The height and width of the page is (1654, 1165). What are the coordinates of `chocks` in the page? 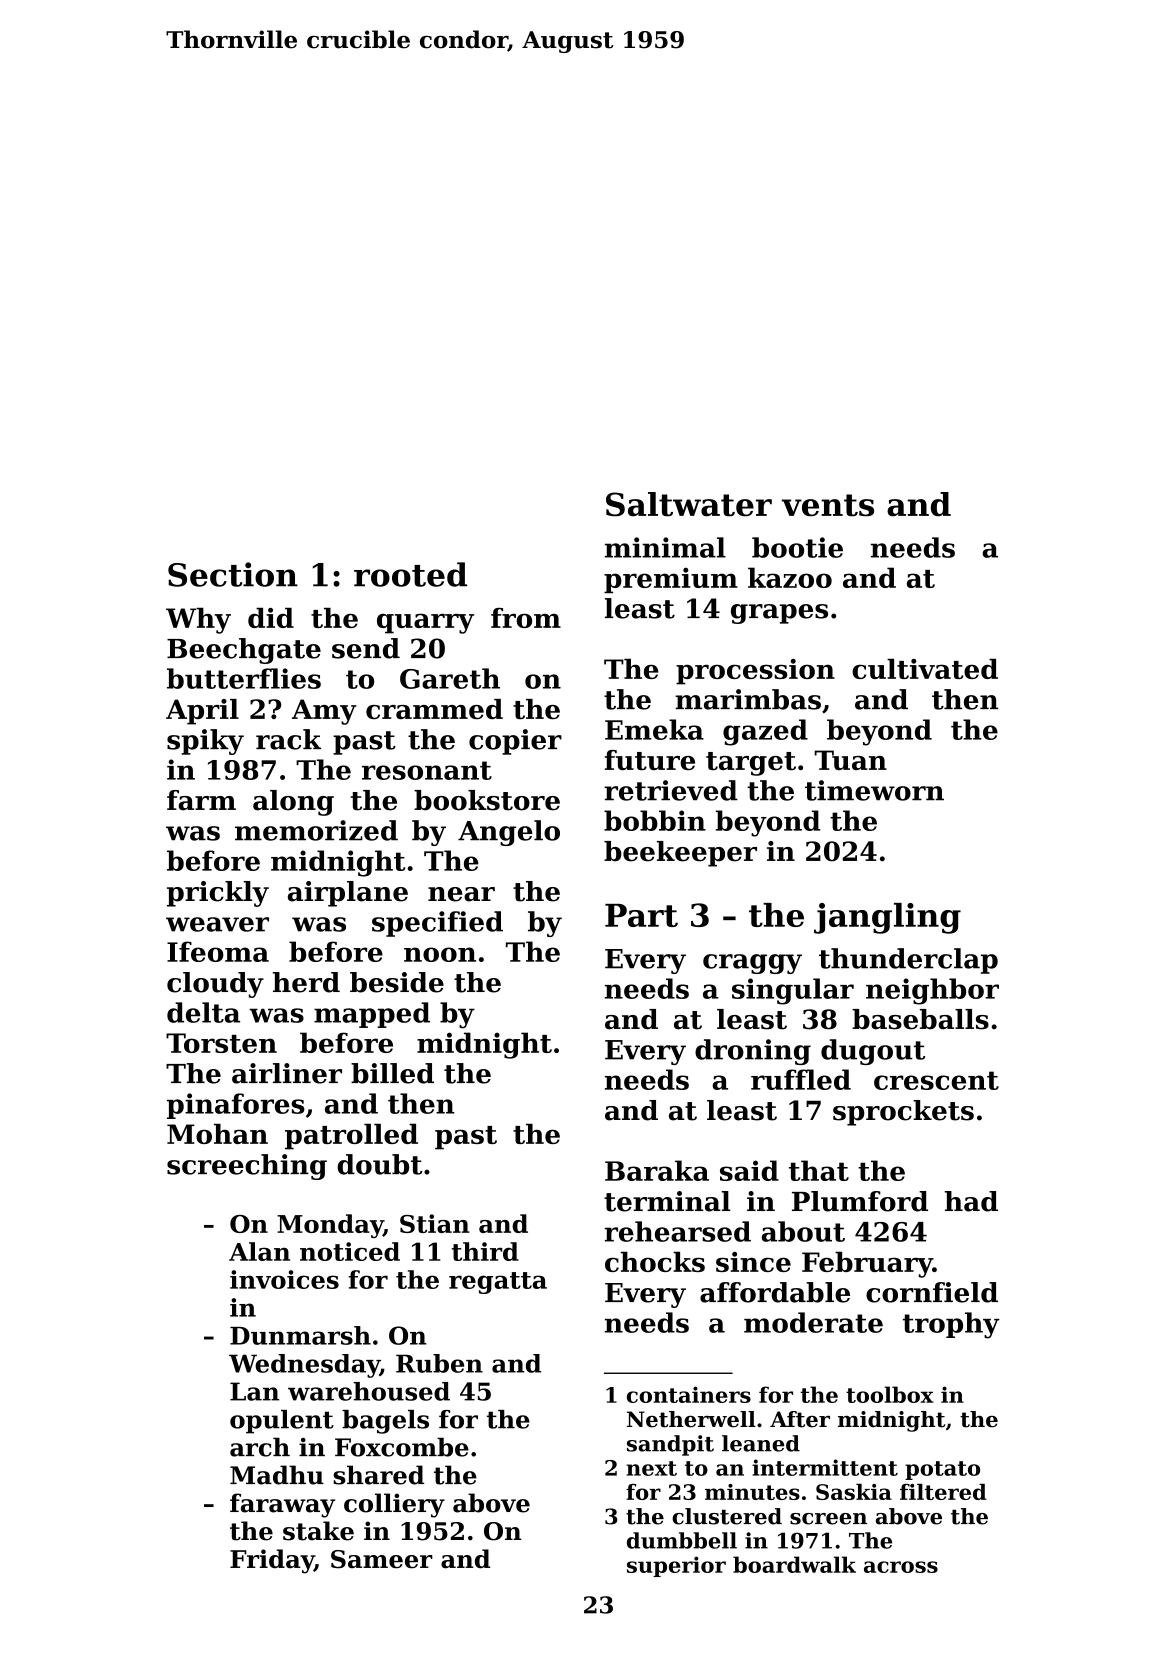 It's located at (655, 1262).
